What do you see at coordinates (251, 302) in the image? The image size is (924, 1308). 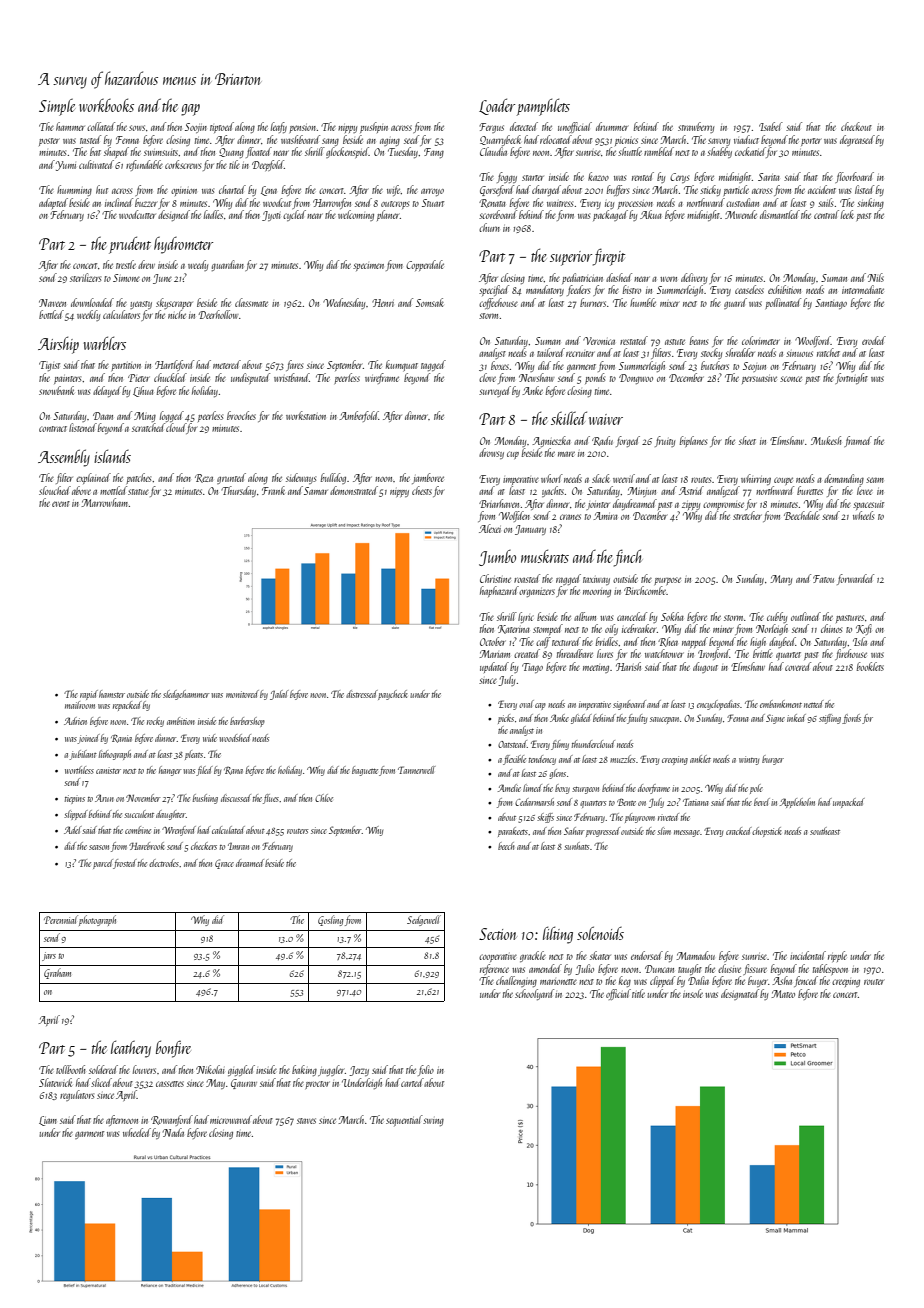 I see `classmate` at bounding box center [251, 302].
